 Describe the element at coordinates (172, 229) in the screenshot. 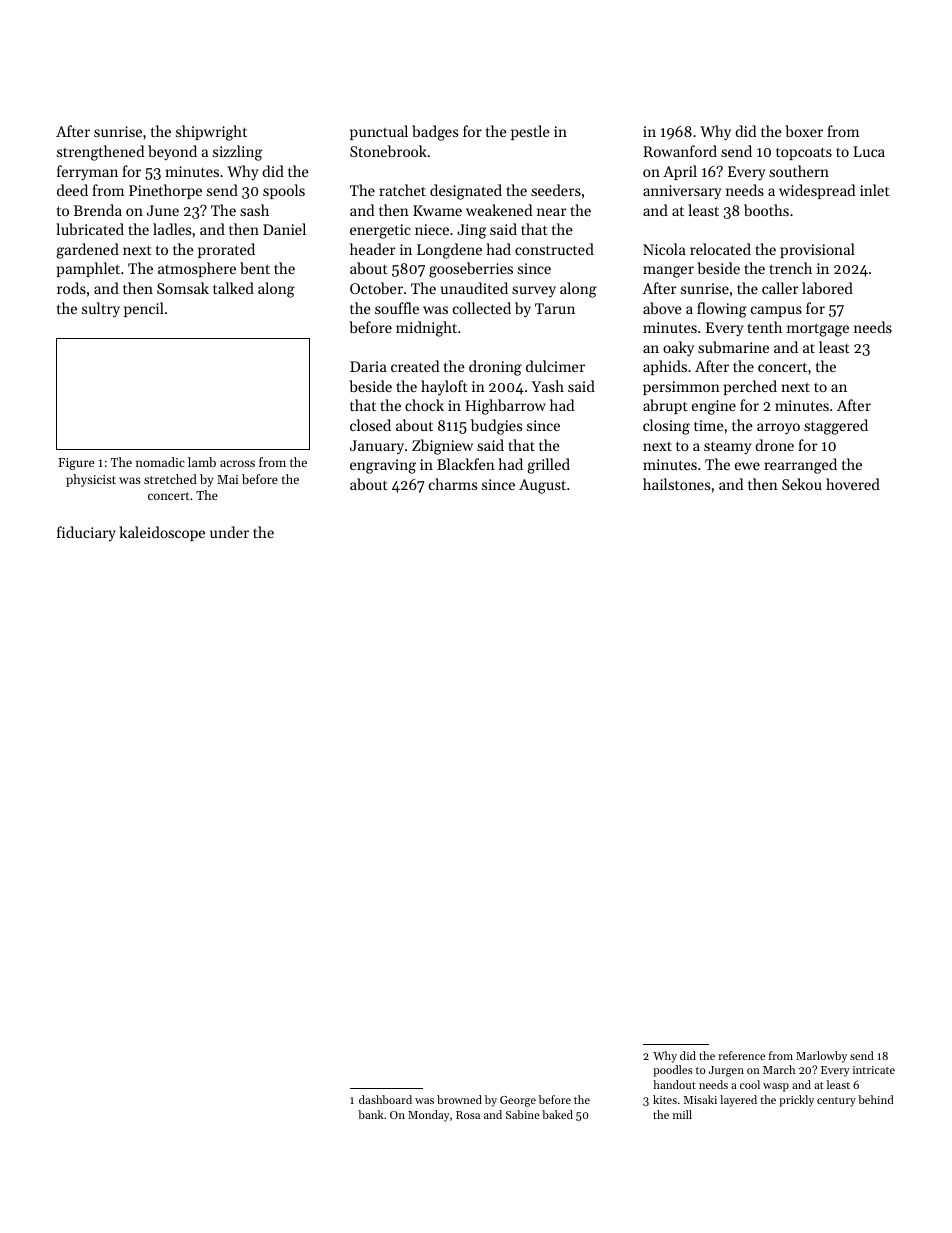

I see `ladles` at that location.
